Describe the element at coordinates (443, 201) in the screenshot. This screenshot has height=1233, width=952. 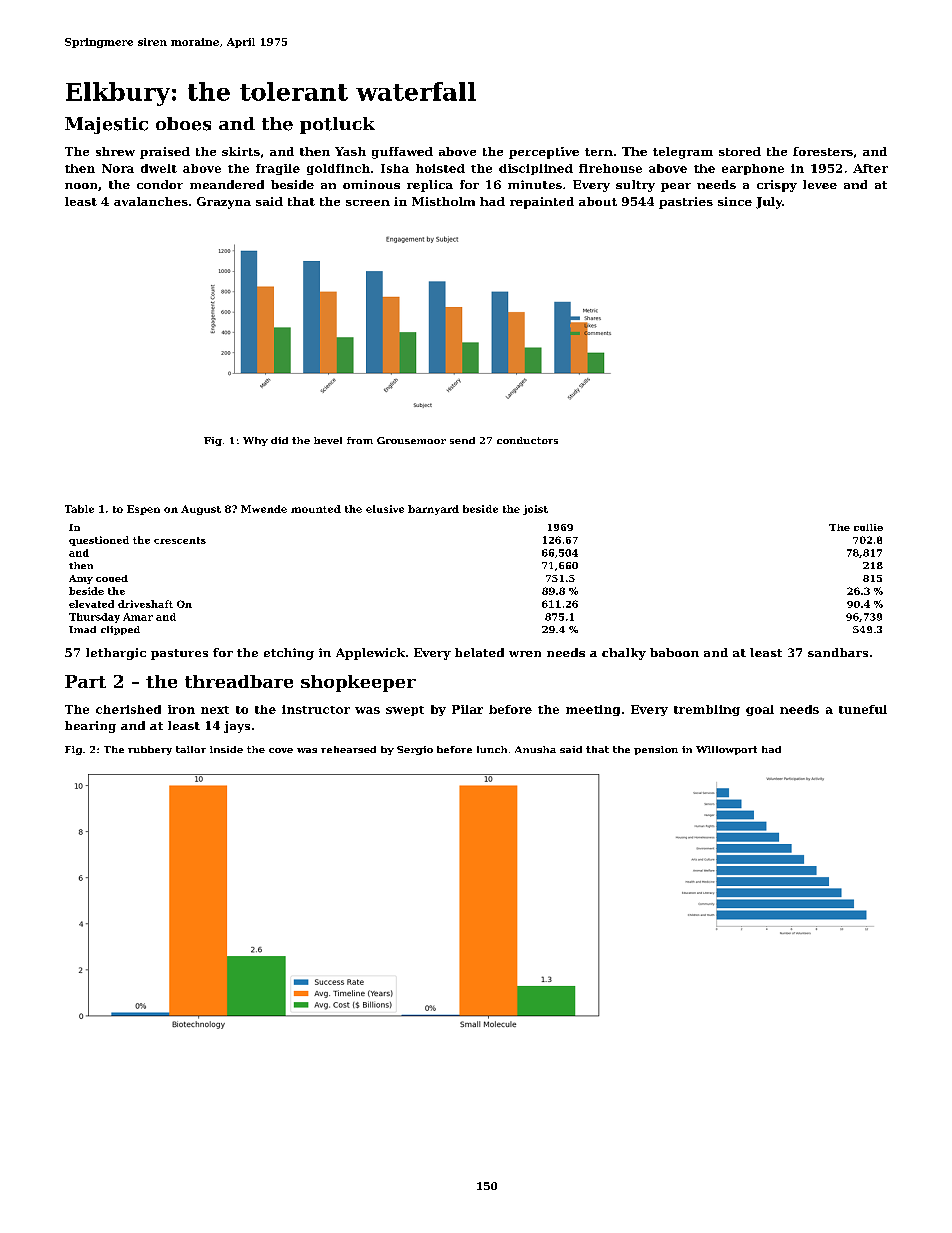
I see `Mistholm` at that location.
